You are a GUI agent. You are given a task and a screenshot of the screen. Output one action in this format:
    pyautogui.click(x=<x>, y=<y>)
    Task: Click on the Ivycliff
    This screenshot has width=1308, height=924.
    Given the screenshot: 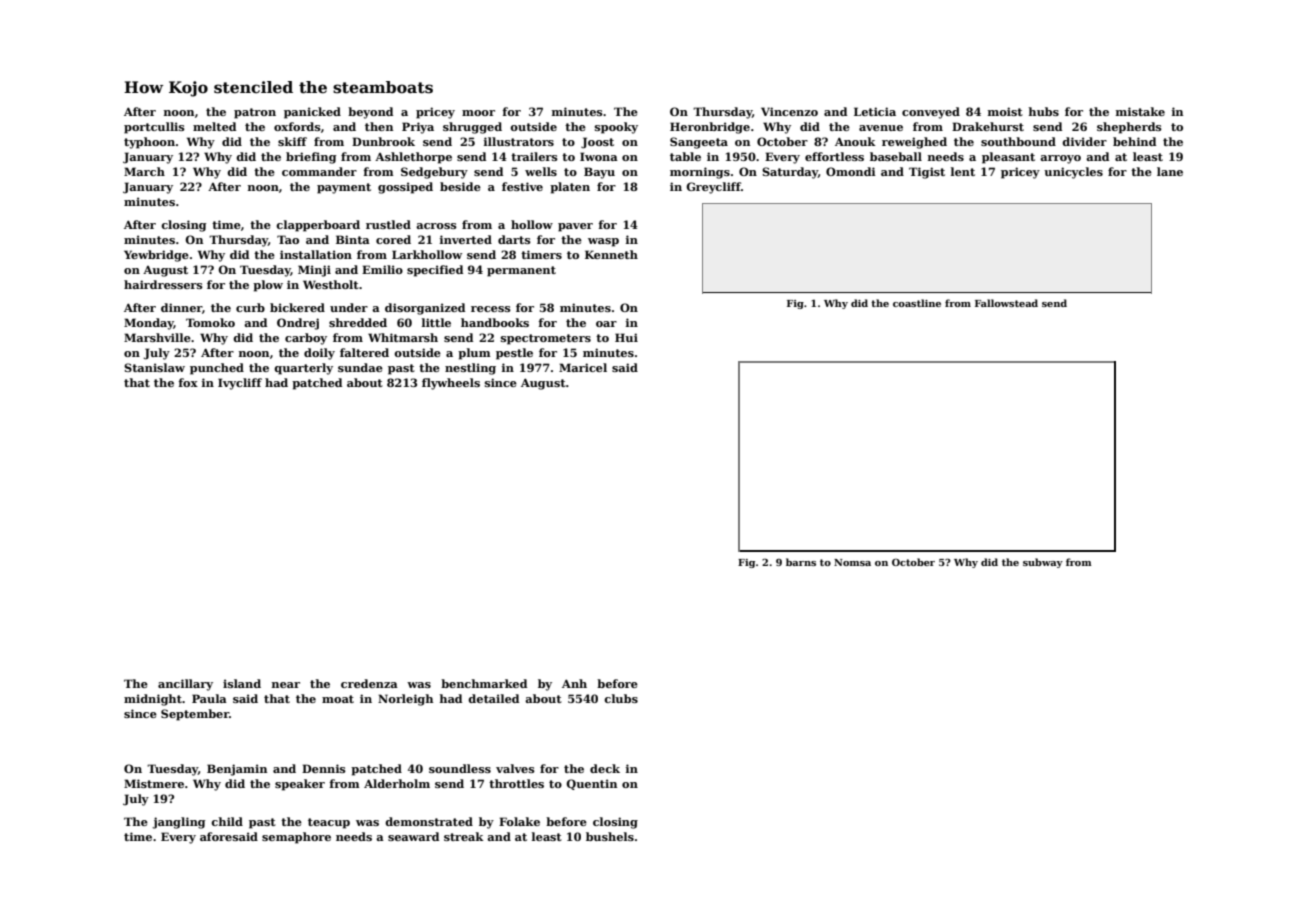 What is the action you would take?
    pyautogui.click(x=240, y=384)
